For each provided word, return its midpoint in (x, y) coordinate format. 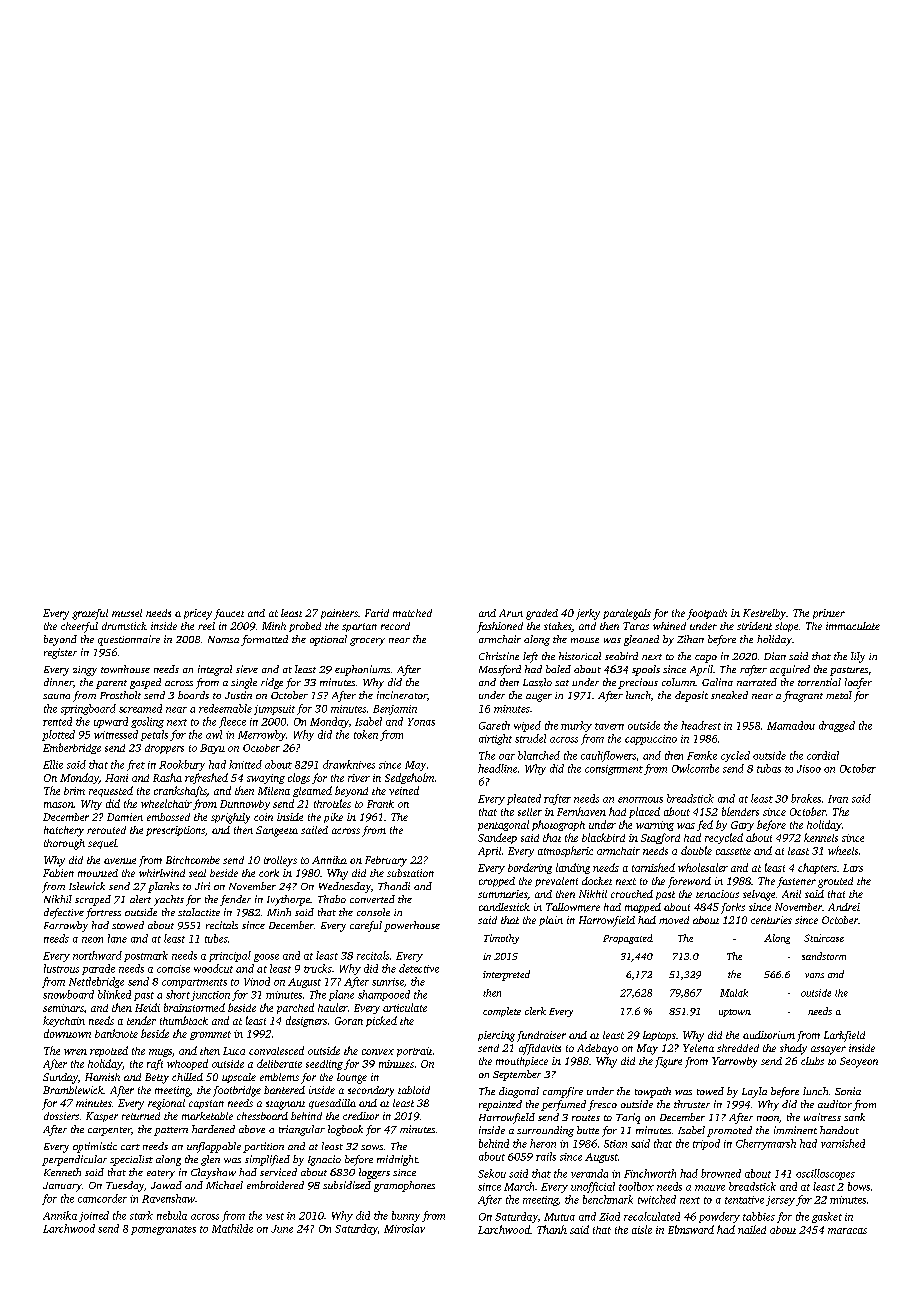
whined (669, 626)
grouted (835, 882)
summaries (502, 894)
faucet (229, 614)
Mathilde (232, 1228)
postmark (146, 956)
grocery (367, 642)
